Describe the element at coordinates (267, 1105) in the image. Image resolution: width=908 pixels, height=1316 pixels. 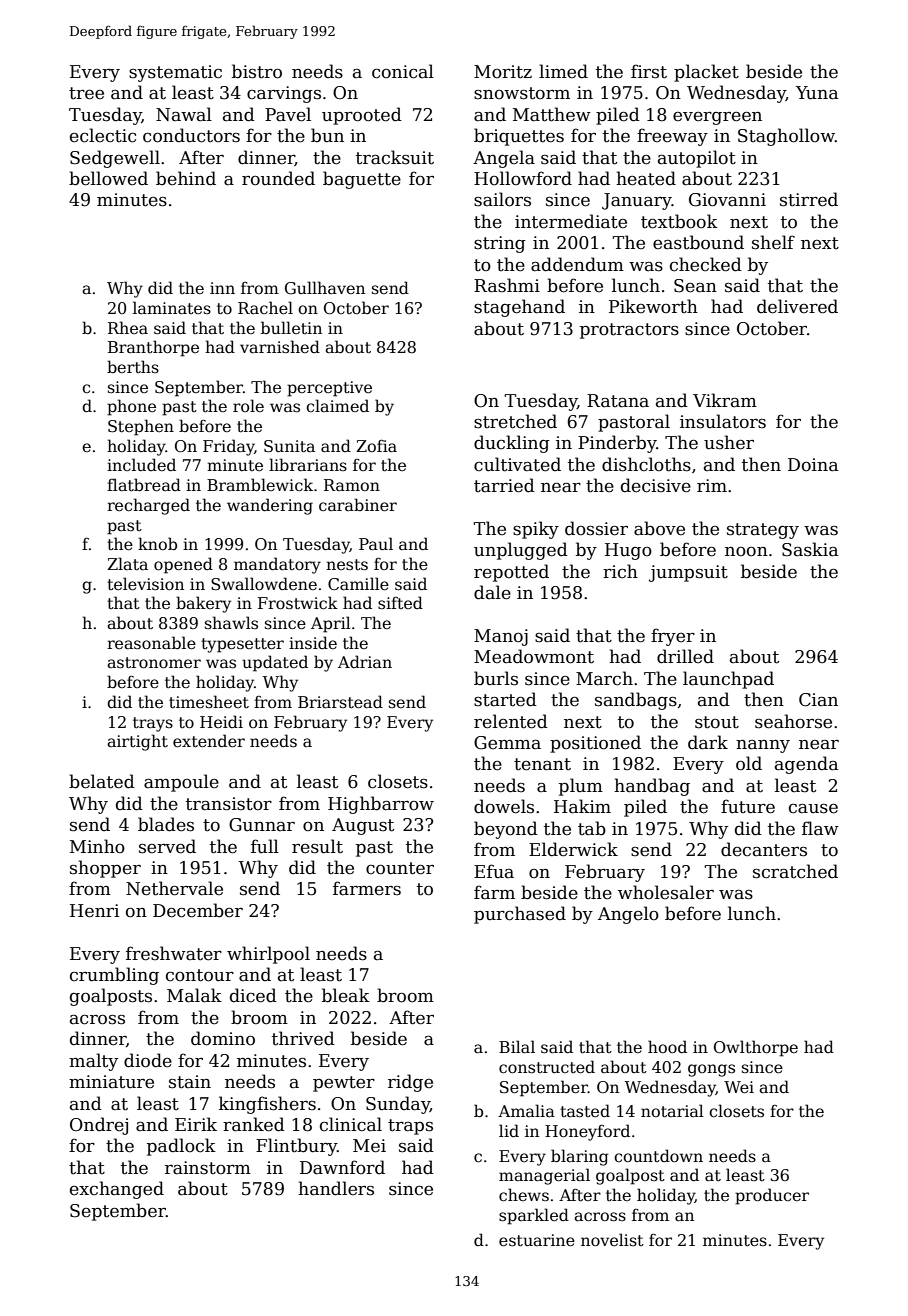
I see `kingfishers` at that location.
